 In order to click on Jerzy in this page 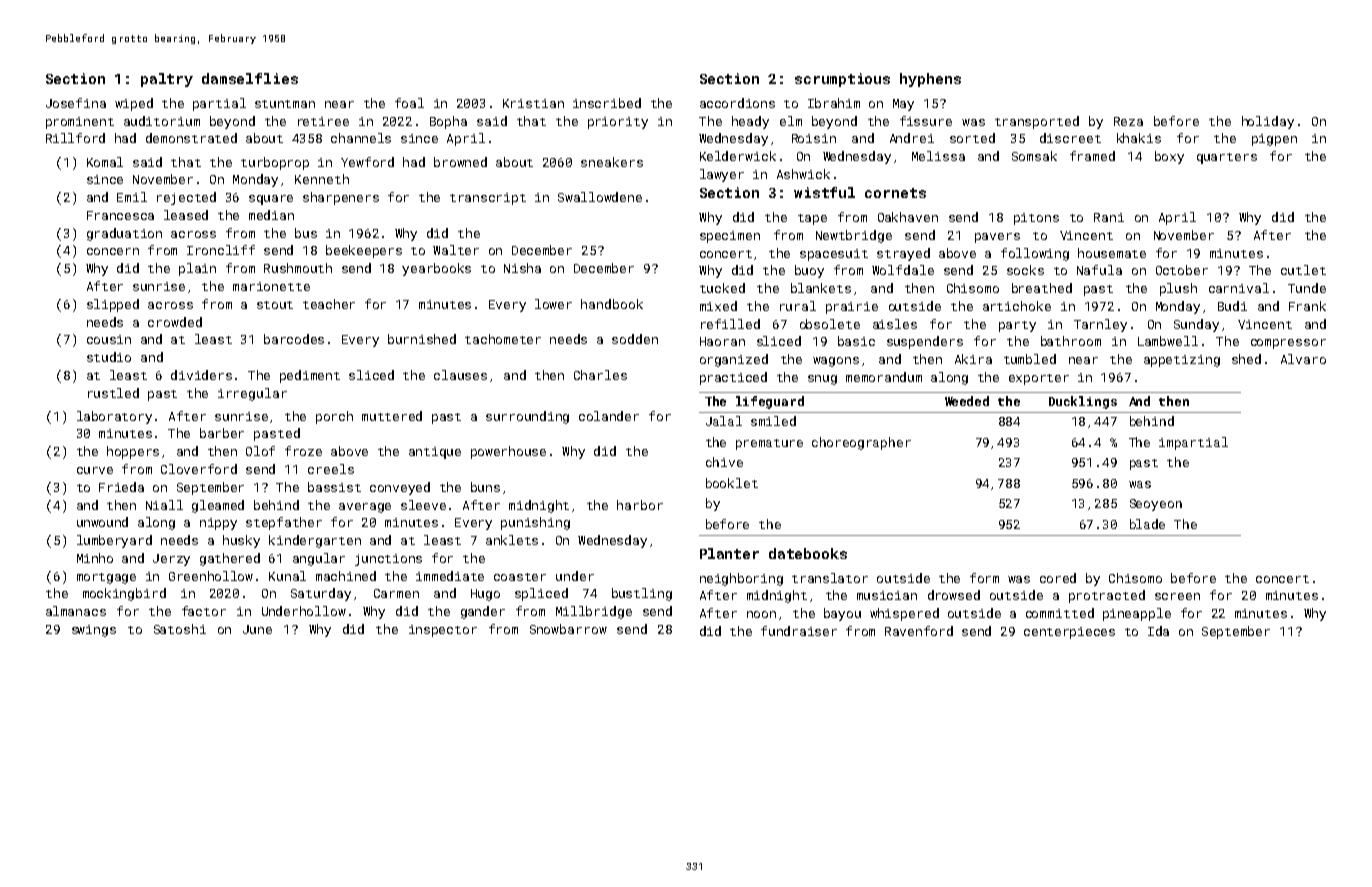, I will do `click(171, 560)`.
